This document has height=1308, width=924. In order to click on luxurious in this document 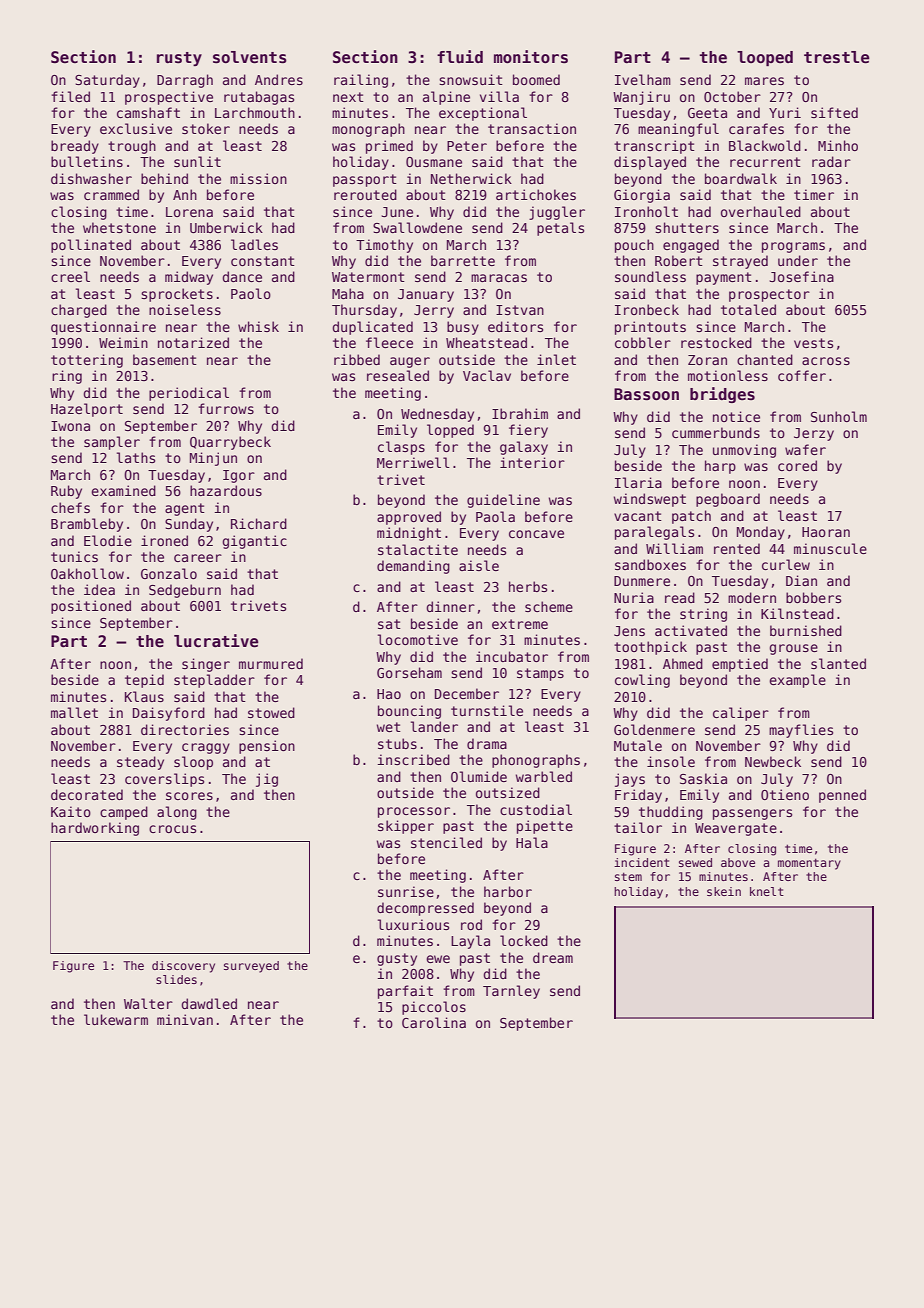, I will do `click(413, 924)`.
